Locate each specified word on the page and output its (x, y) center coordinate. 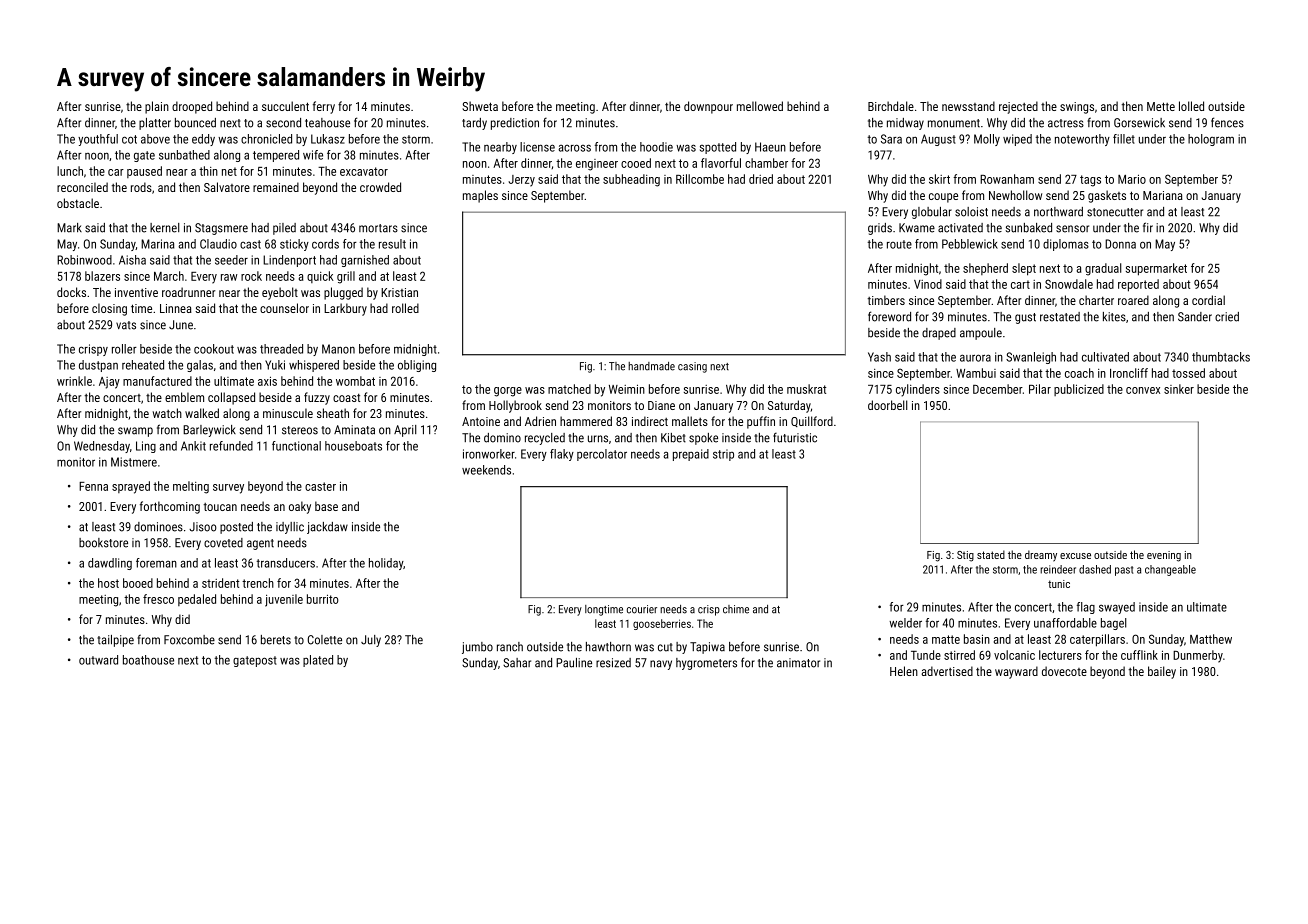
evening (1164, 556)
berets (276, 640)
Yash (879, 357)
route (899, 244)
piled (284, 229)
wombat (355, 381)
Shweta (480, 106)
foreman (156, 563)
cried (1227, 317)
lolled (1191, 106)
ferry (324, 107)
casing (692, 367)
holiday (386, 564)
